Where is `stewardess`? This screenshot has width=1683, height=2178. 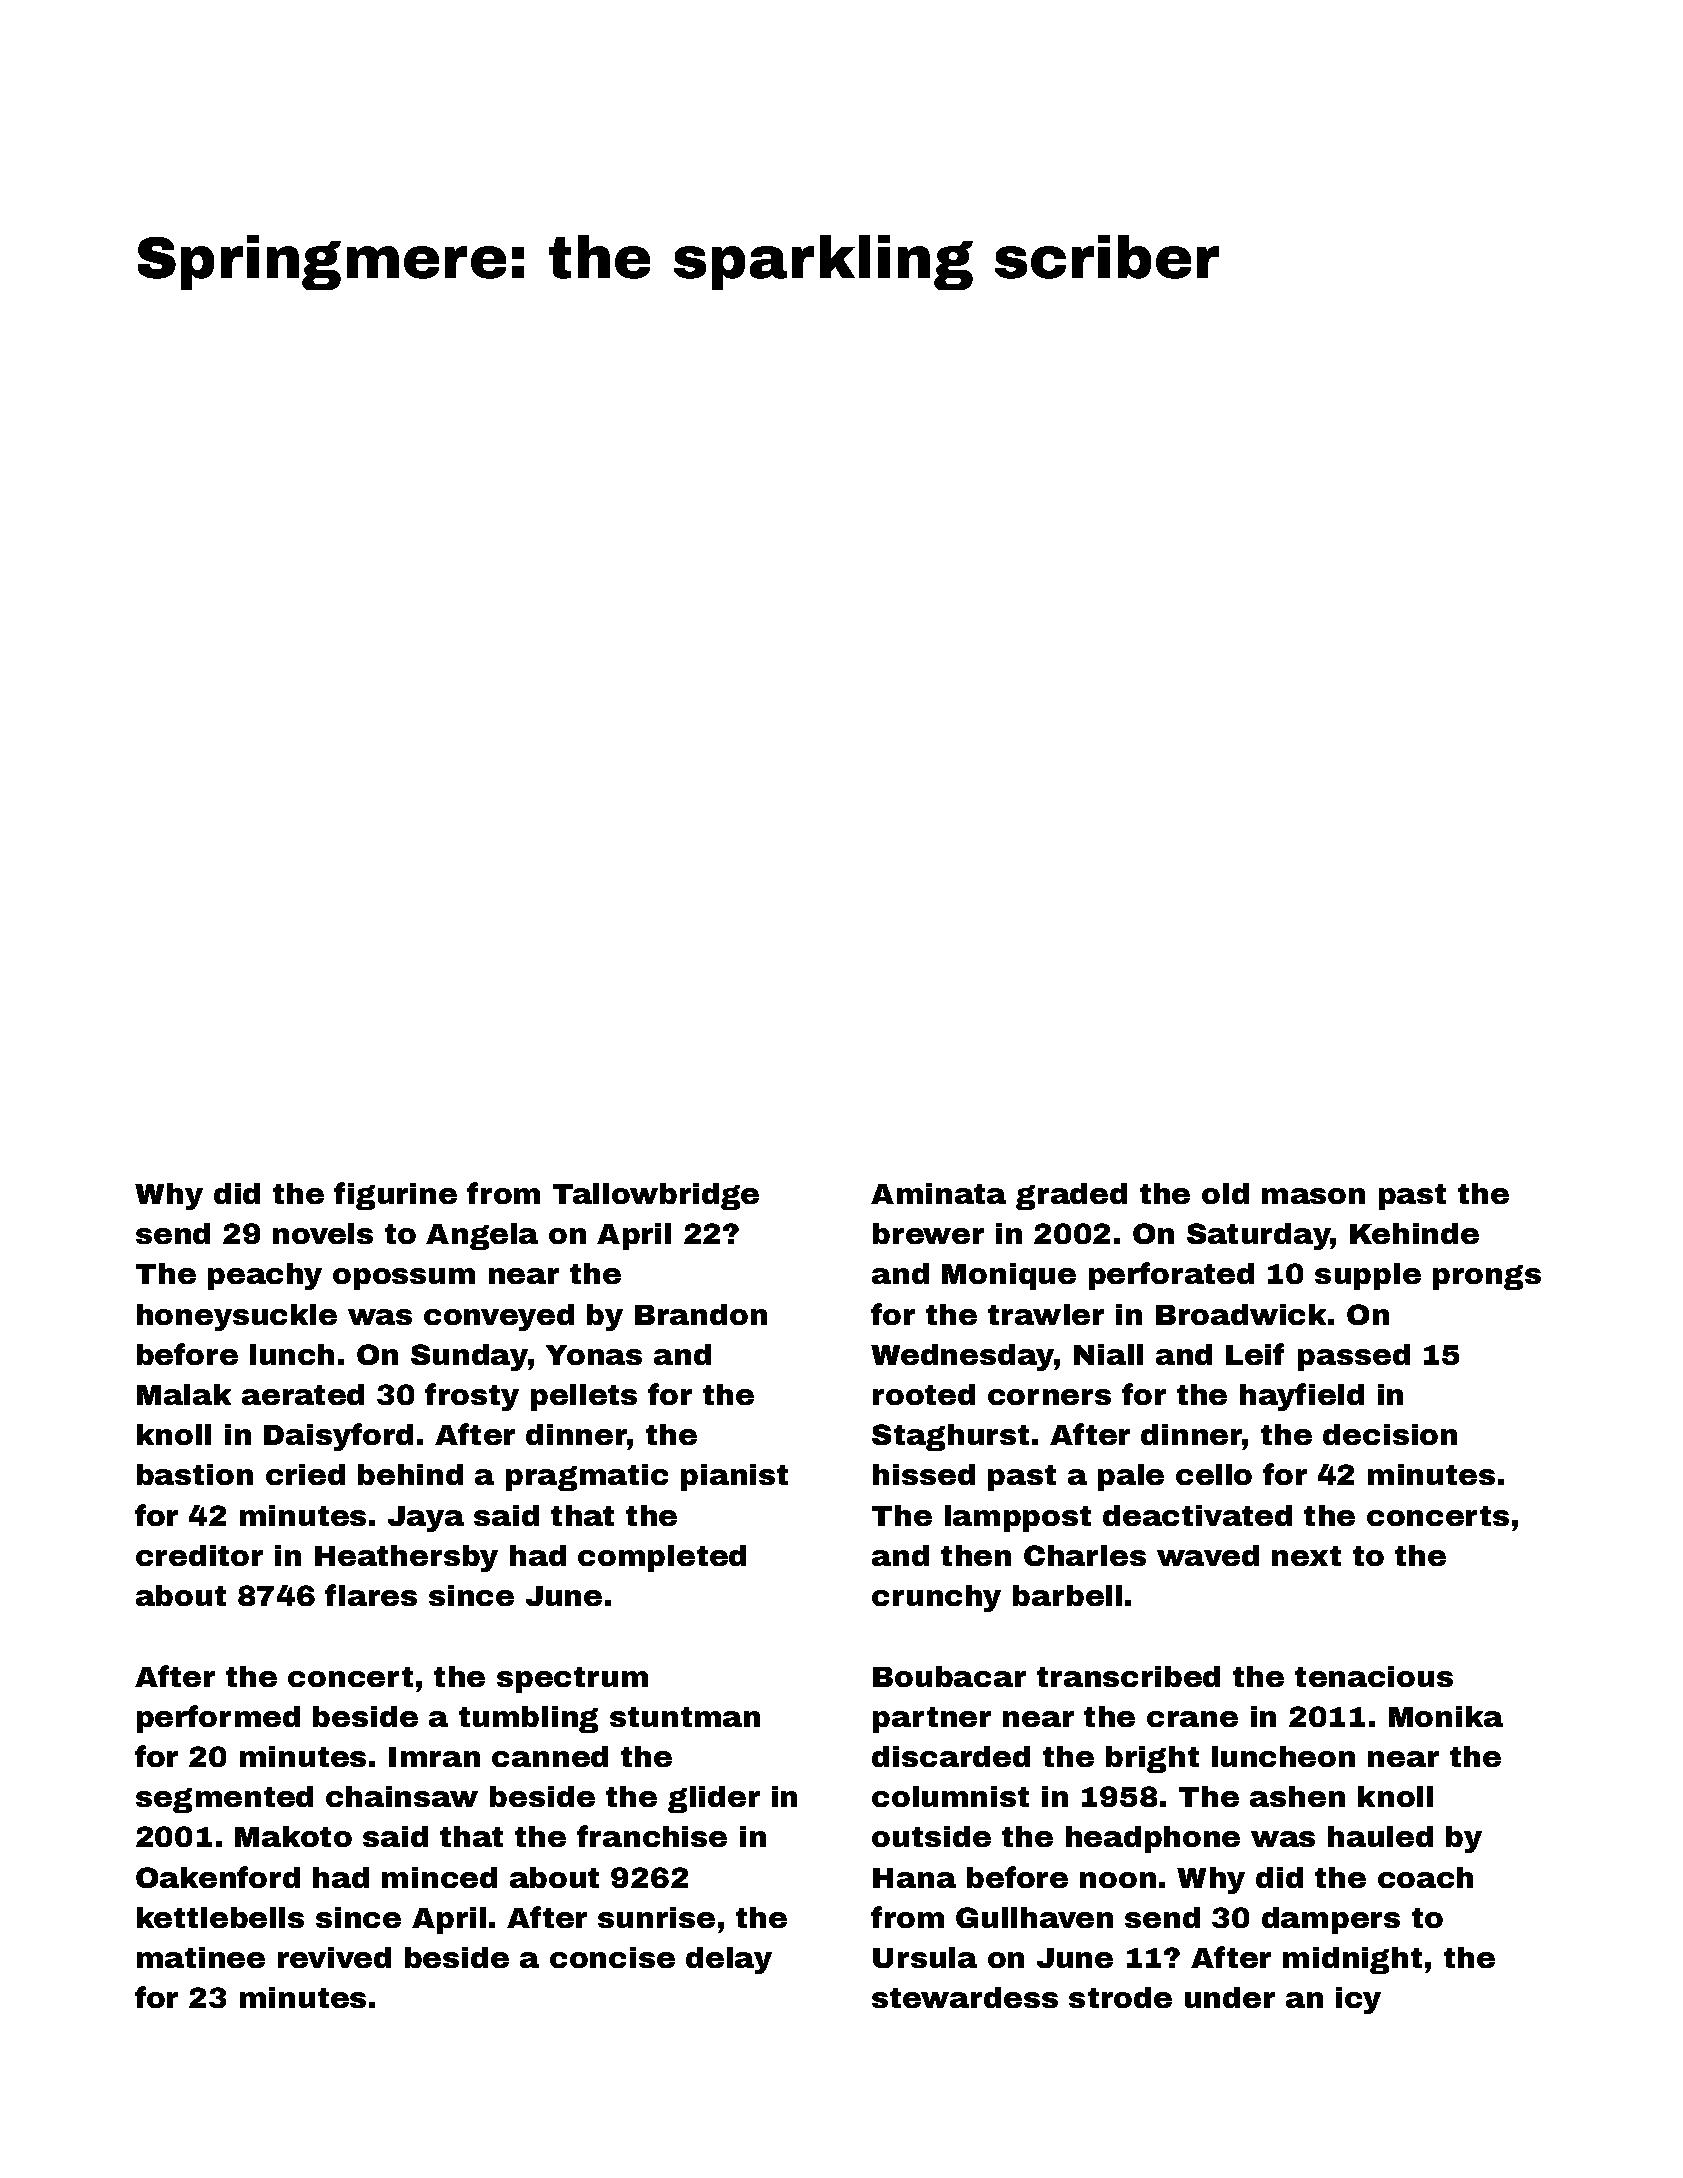
stewardess is located at coordinates (965, 1997).
